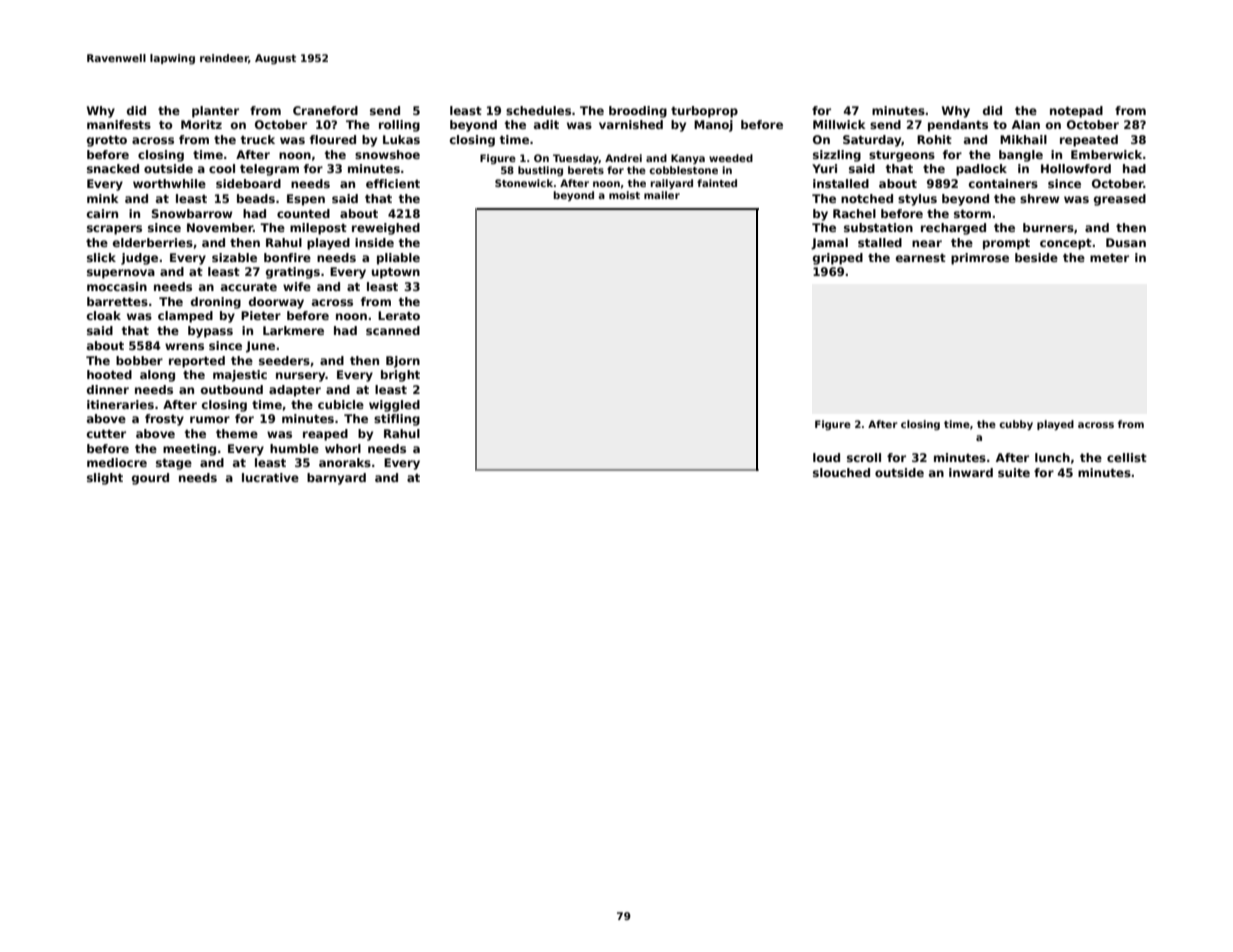 The height and width of the screenshot is (952, 1233). I want to click on Hollowford, so click(1076, 168).
